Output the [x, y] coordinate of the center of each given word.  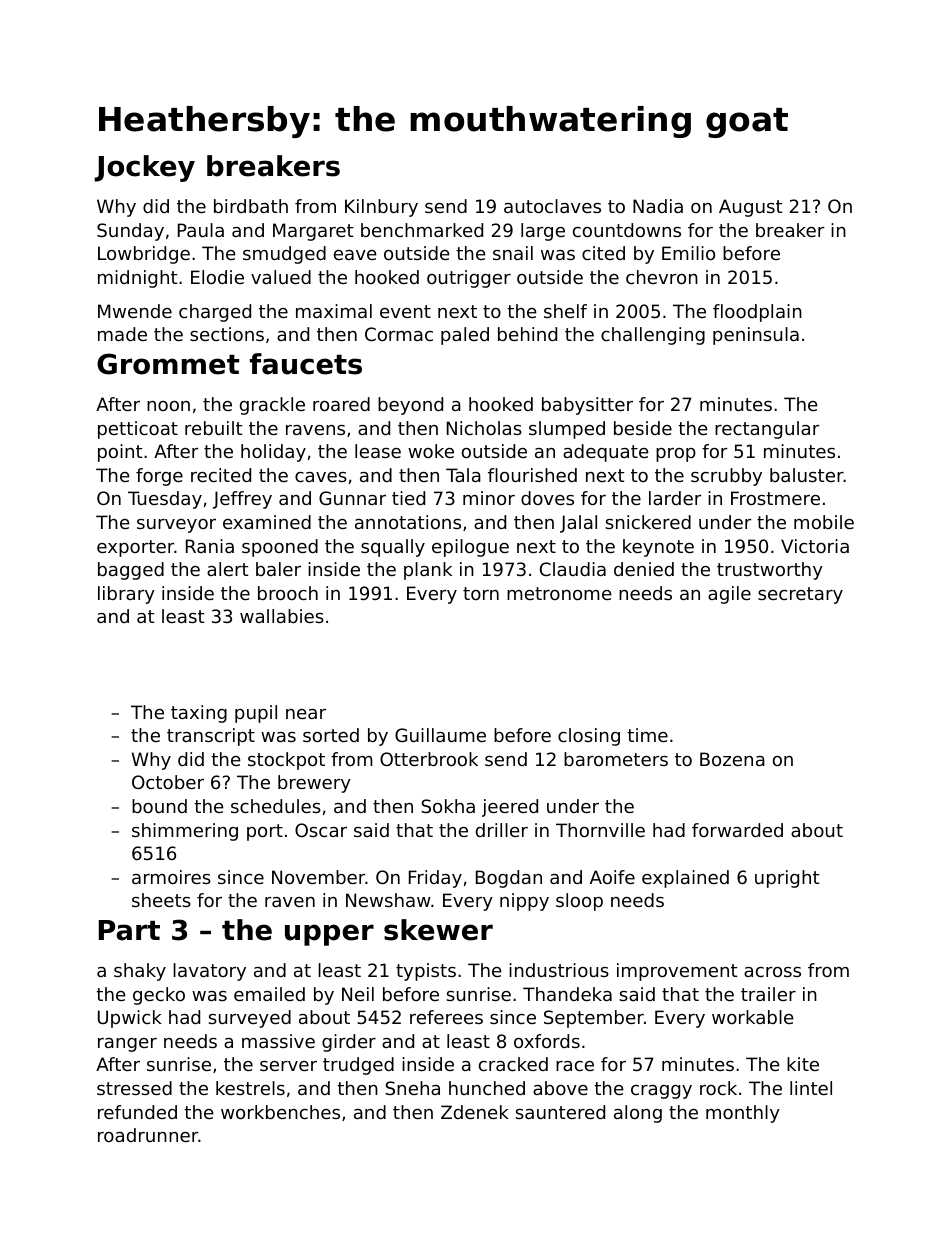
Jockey [144, 168]
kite [803, 1064]
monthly [743, 1114]
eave [355, 255]
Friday [435, 879]
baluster [807, 475]
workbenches [280, 1112]
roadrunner [148, 1135]
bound [159, 806]
